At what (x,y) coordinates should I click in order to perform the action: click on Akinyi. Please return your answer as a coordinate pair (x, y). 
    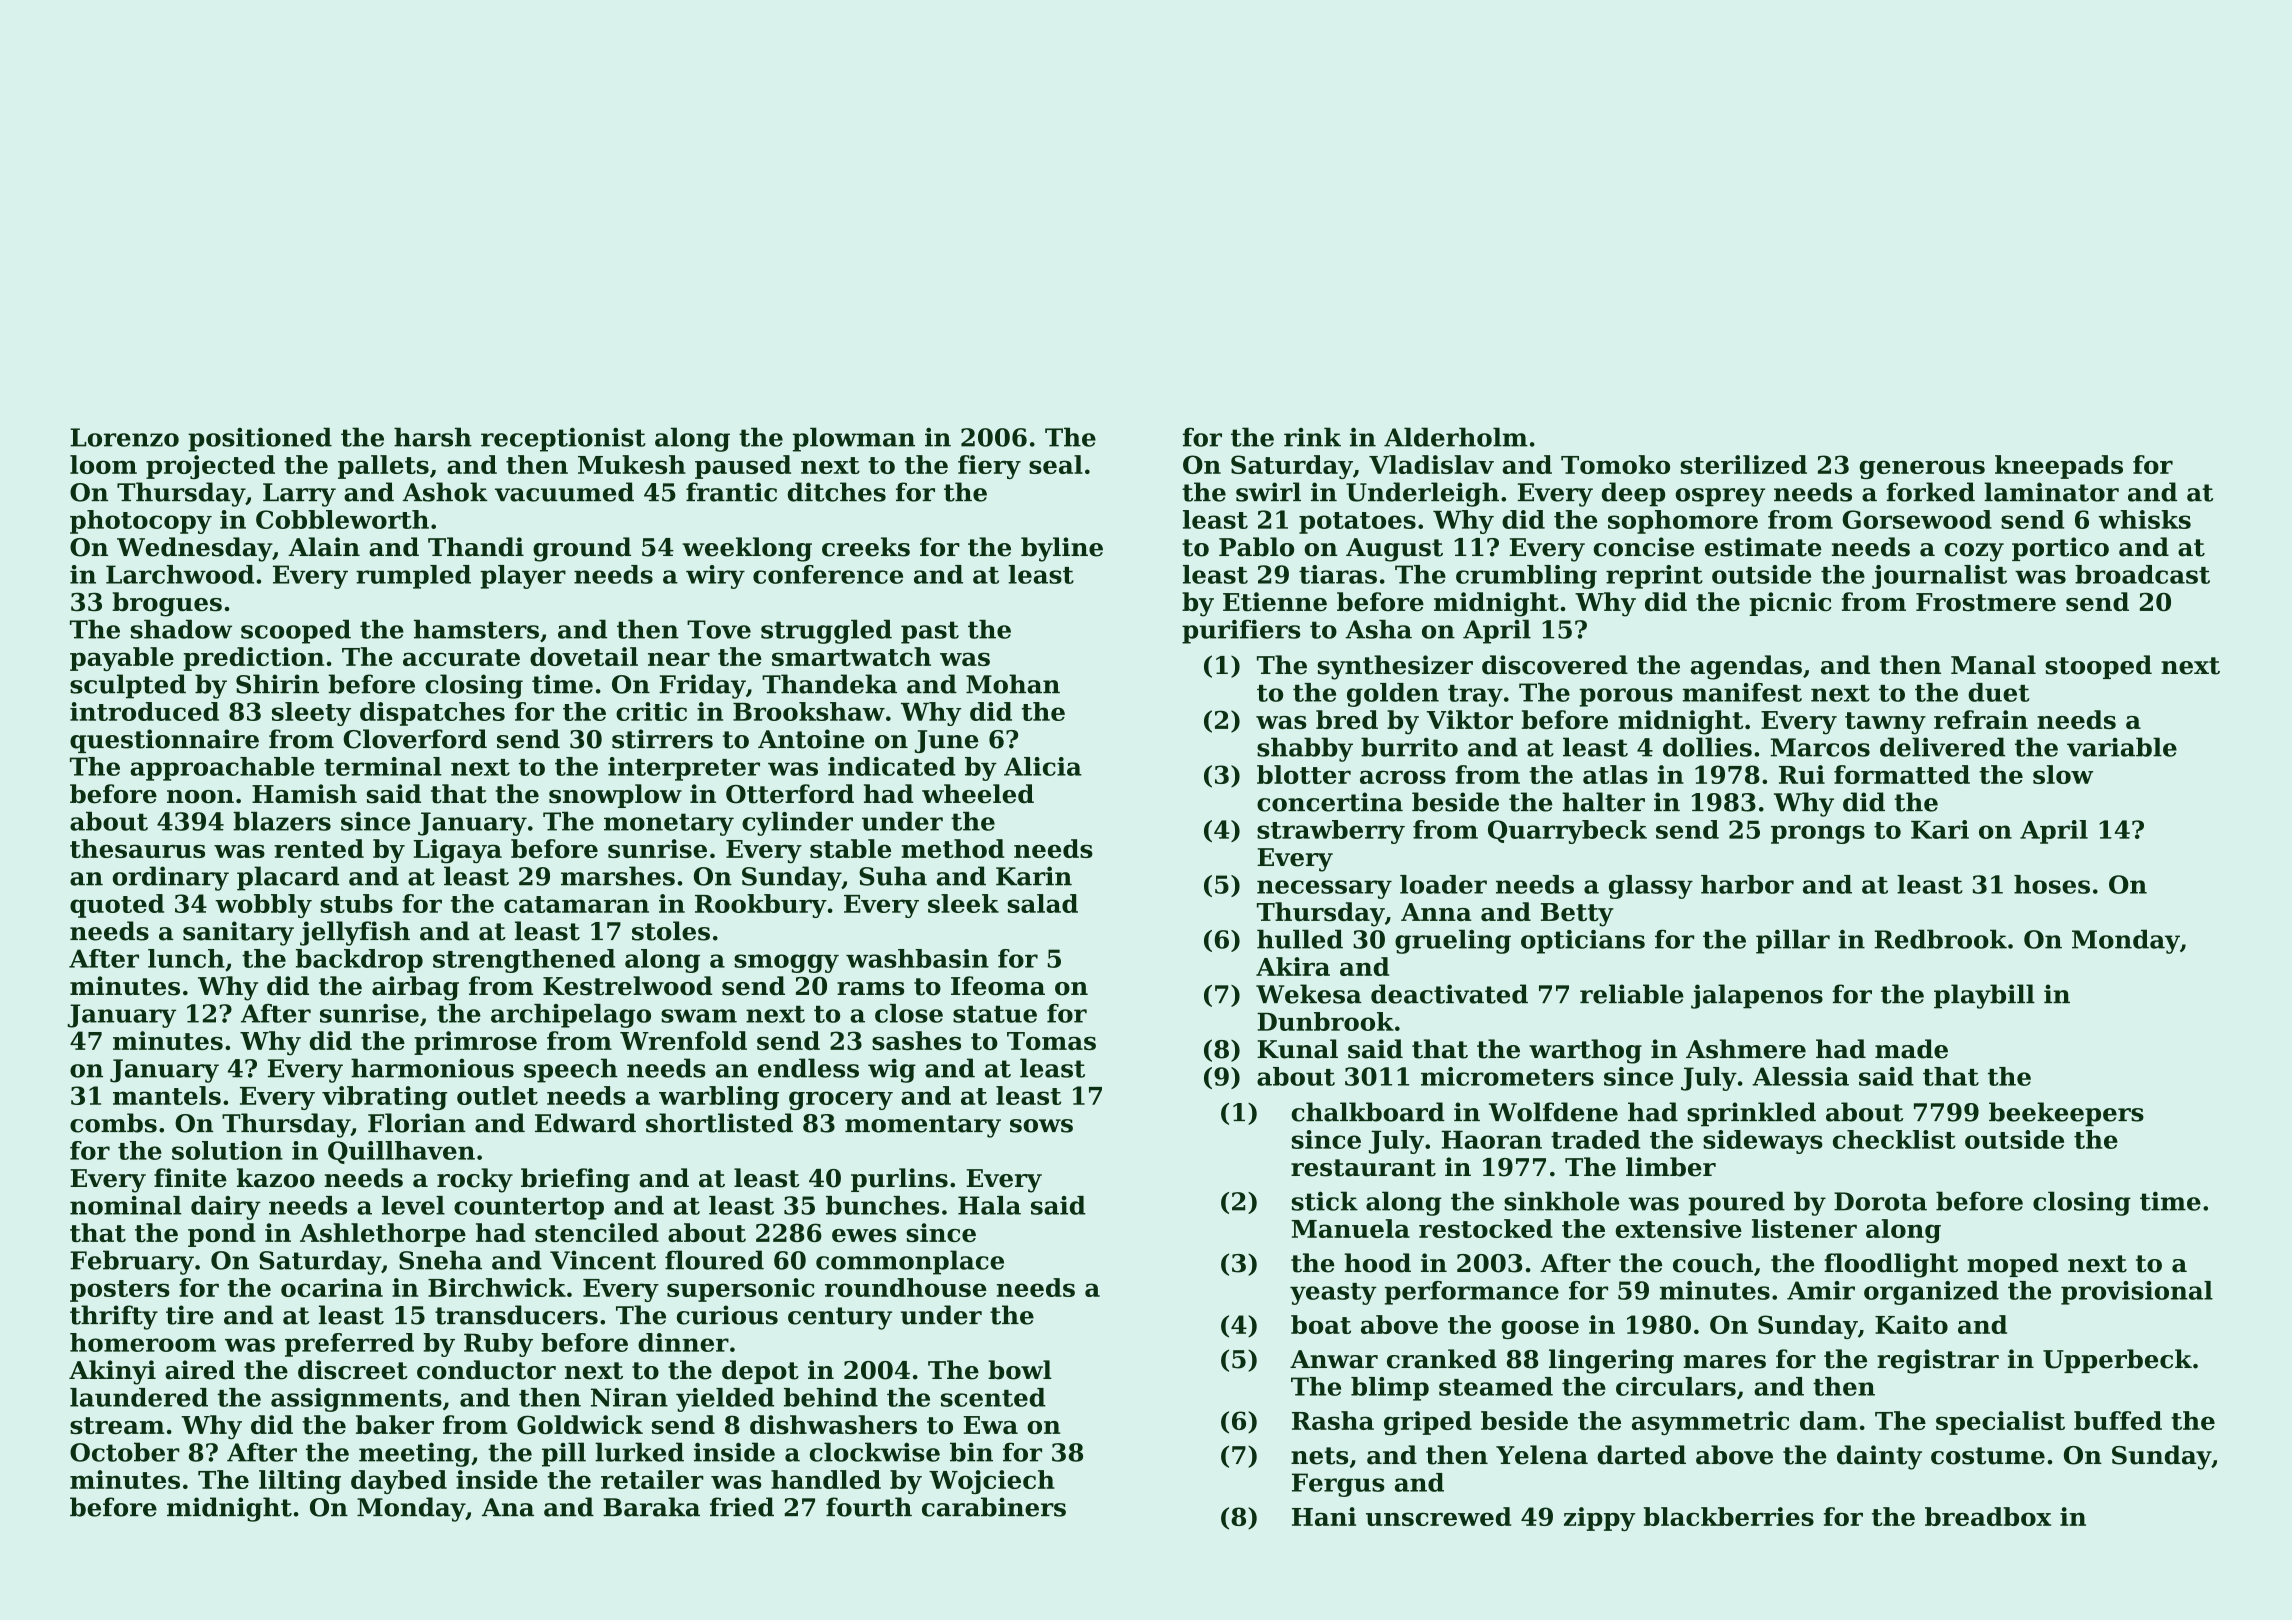
    Looking at the image, I should click on (112, 1372).
